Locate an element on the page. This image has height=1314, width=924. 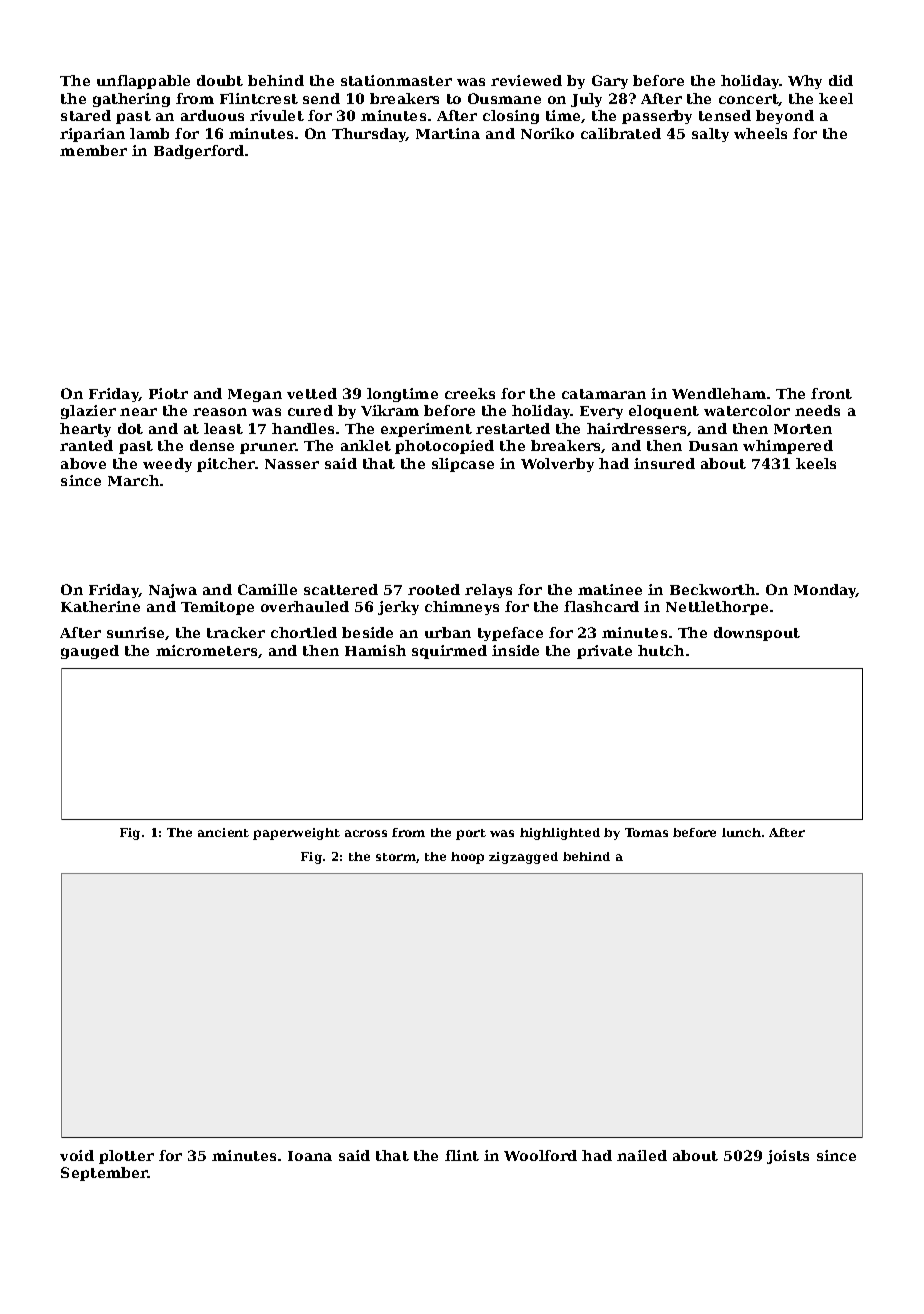
anklet is located at coordinates (366, 445).
